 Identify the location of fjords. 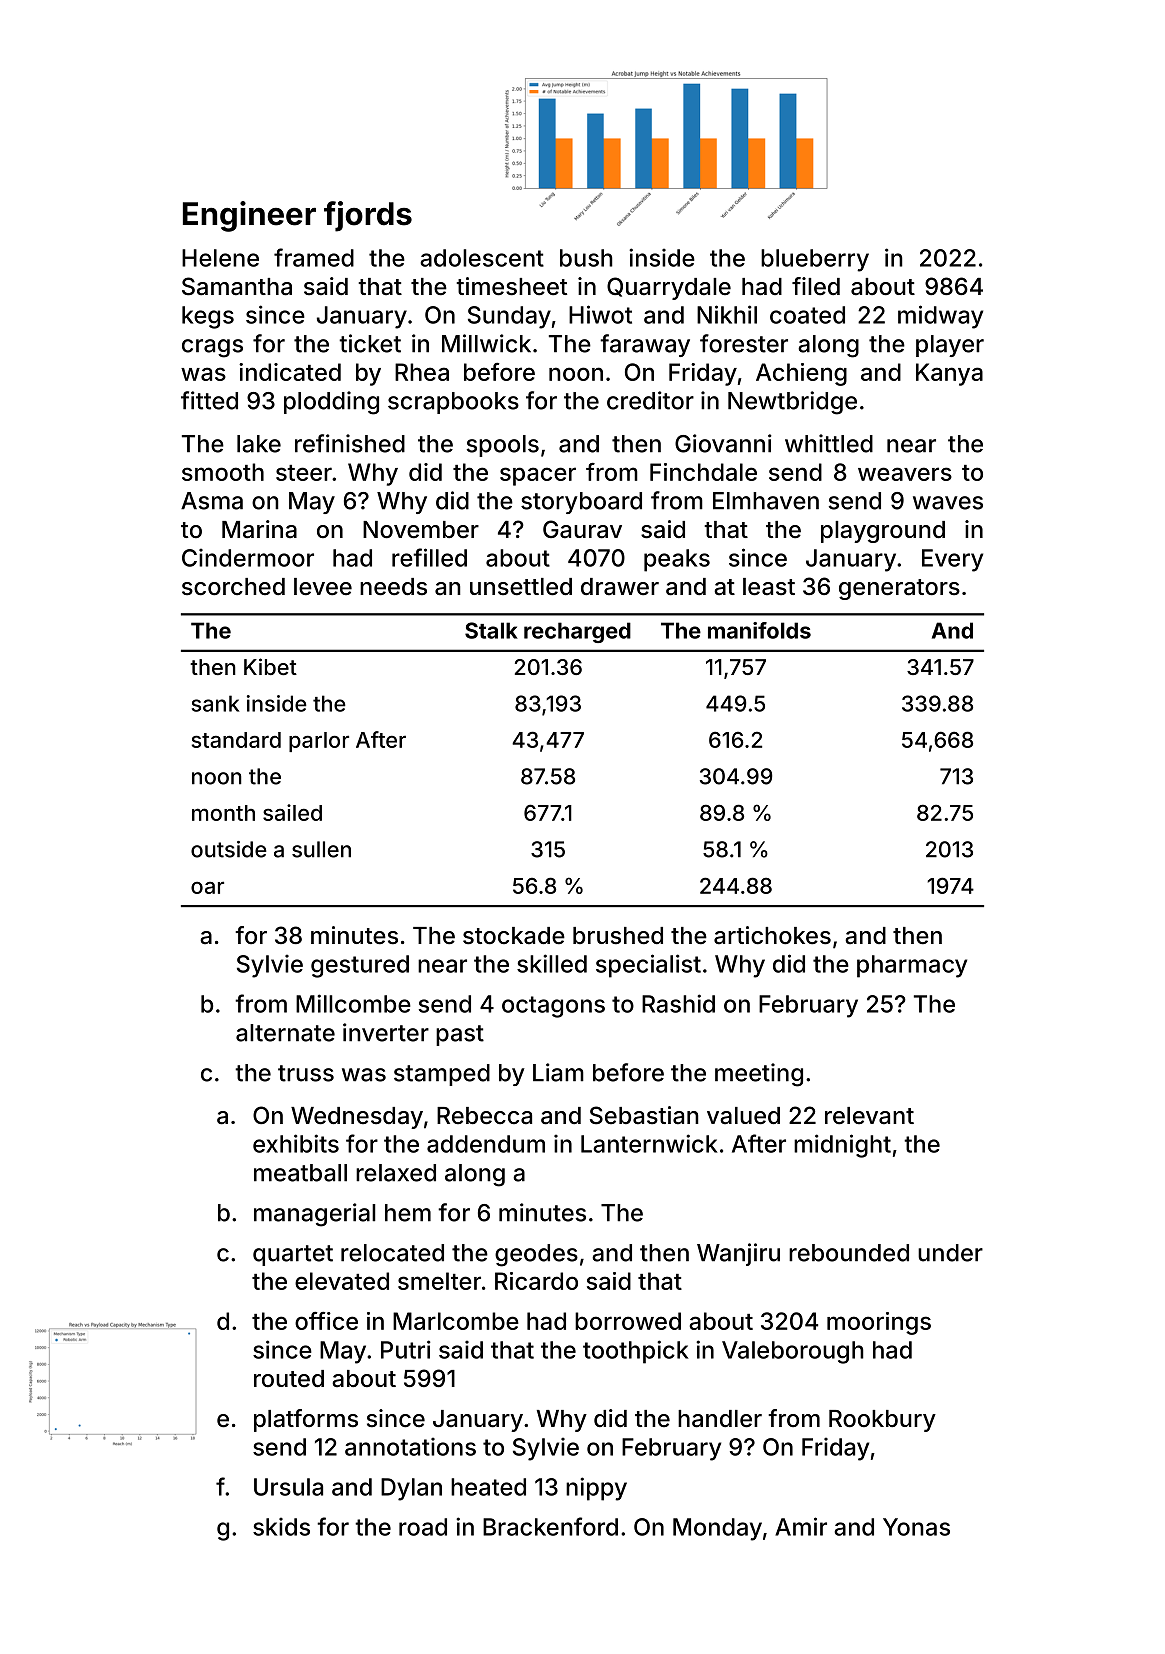
(368, 216).
